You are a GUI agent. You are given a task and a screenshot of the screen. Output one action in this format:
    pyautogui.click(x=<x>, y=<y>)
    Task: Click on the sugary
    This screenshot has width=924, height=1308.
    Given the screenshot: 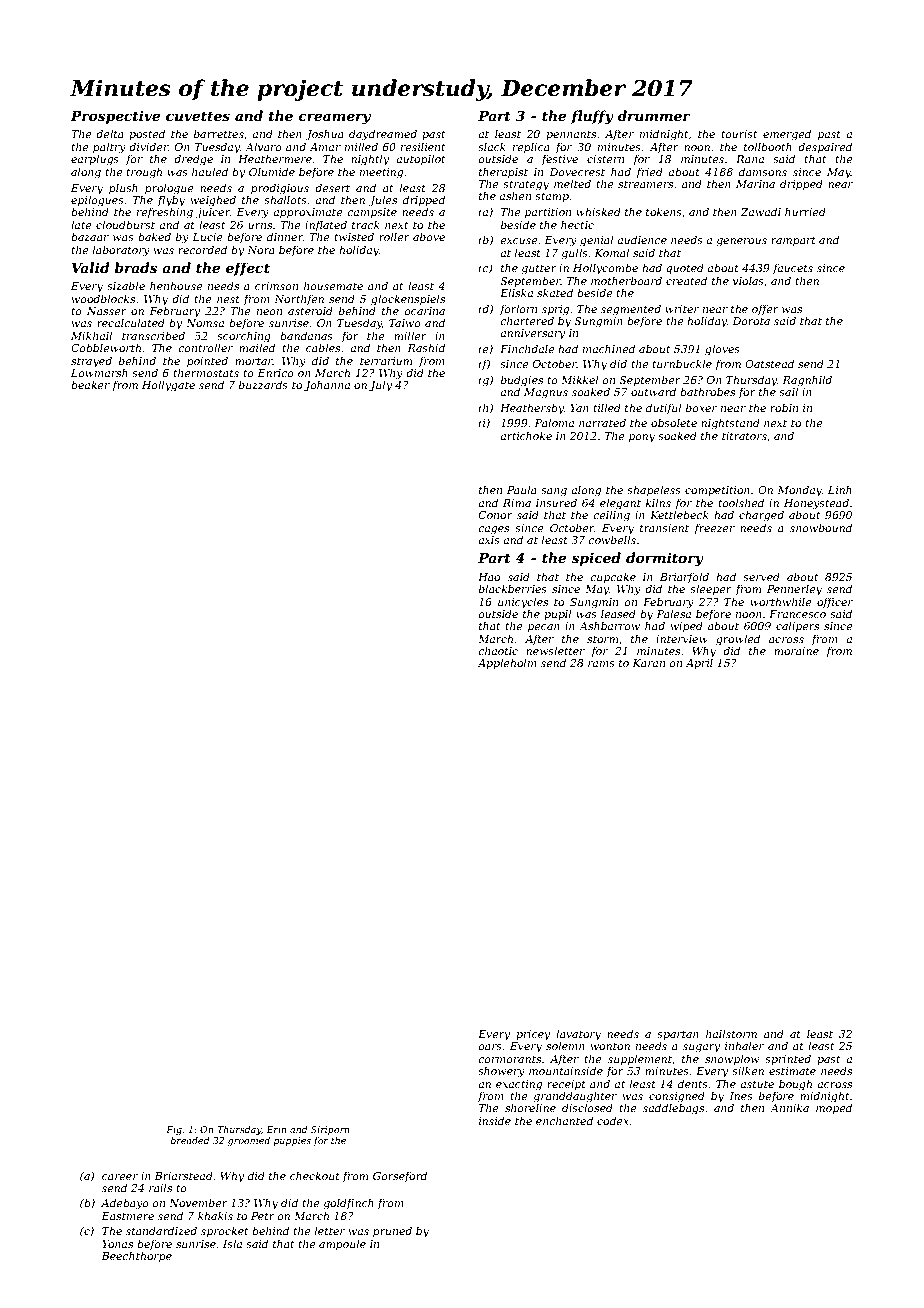 What is the action you would take?
    pyautogui.click(x=701, y=1048)
